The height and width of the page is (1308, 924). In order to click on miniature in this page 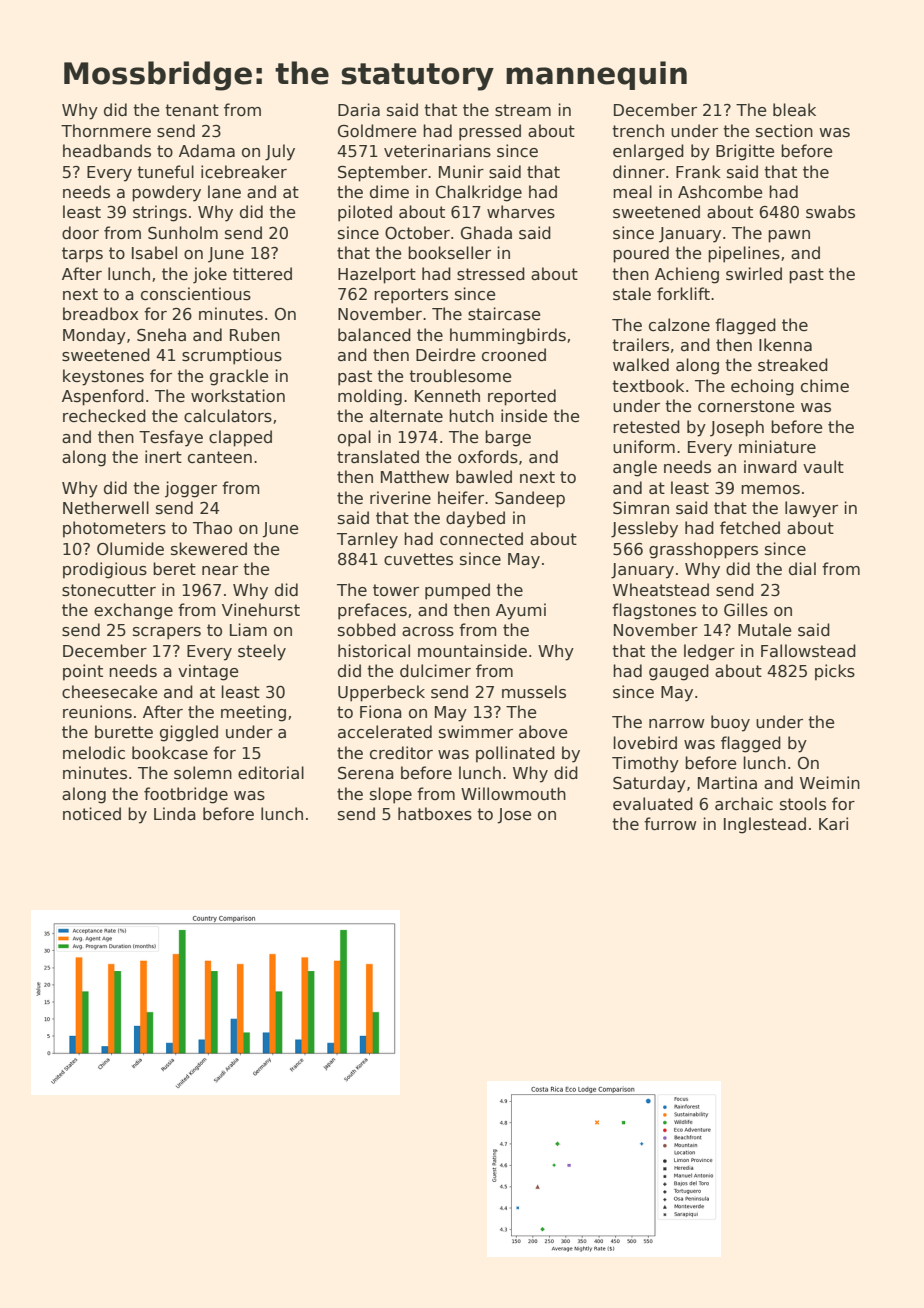, I will do `click(777, 446)`.
